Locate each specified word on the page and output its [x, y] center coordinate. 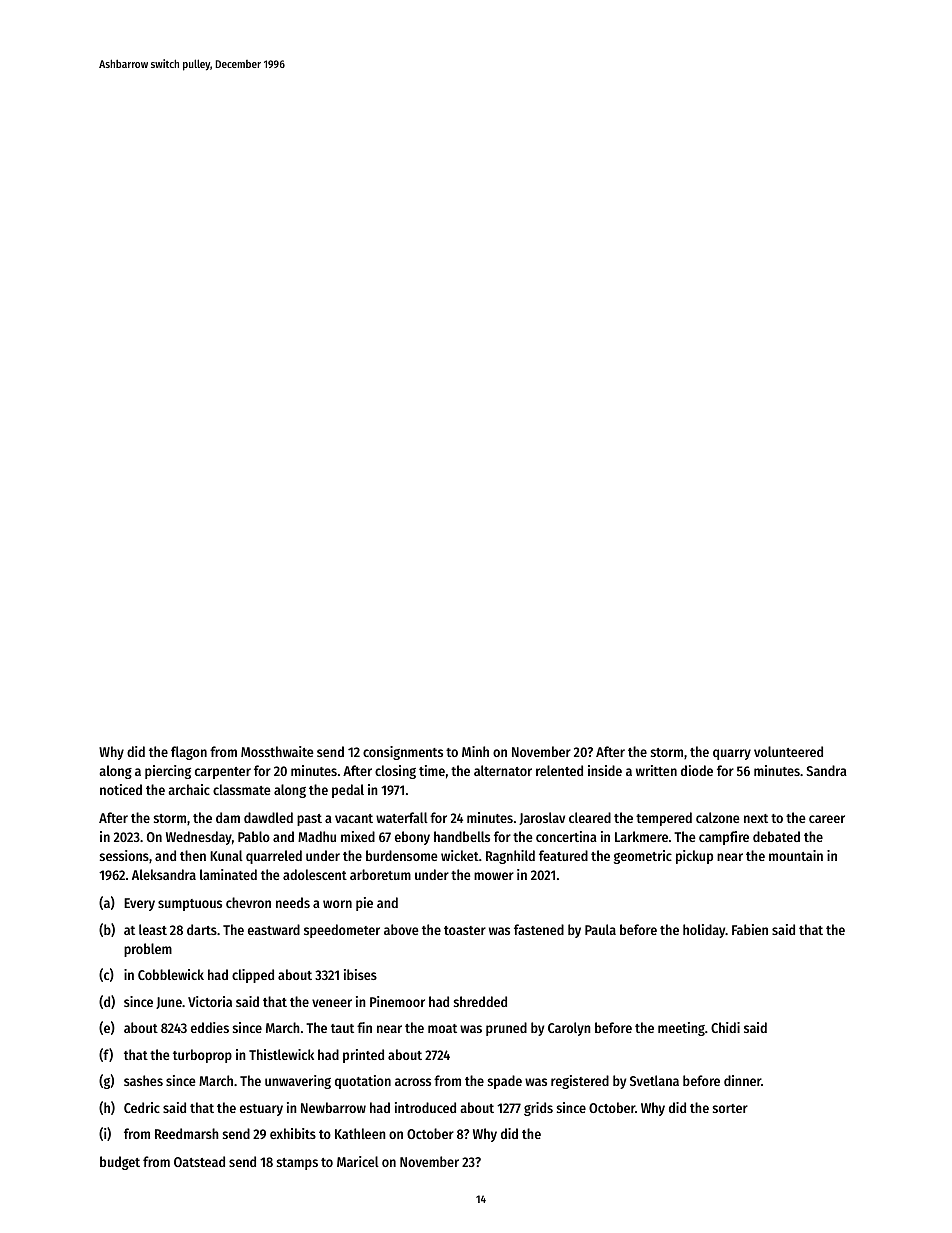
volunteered [788, 751]
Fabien [750, 929]
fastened [539, 929]
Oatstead [199, 1161]
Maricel [358, 1161]
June [169, 1003]
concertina [566, 836]
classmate [241, 789]
